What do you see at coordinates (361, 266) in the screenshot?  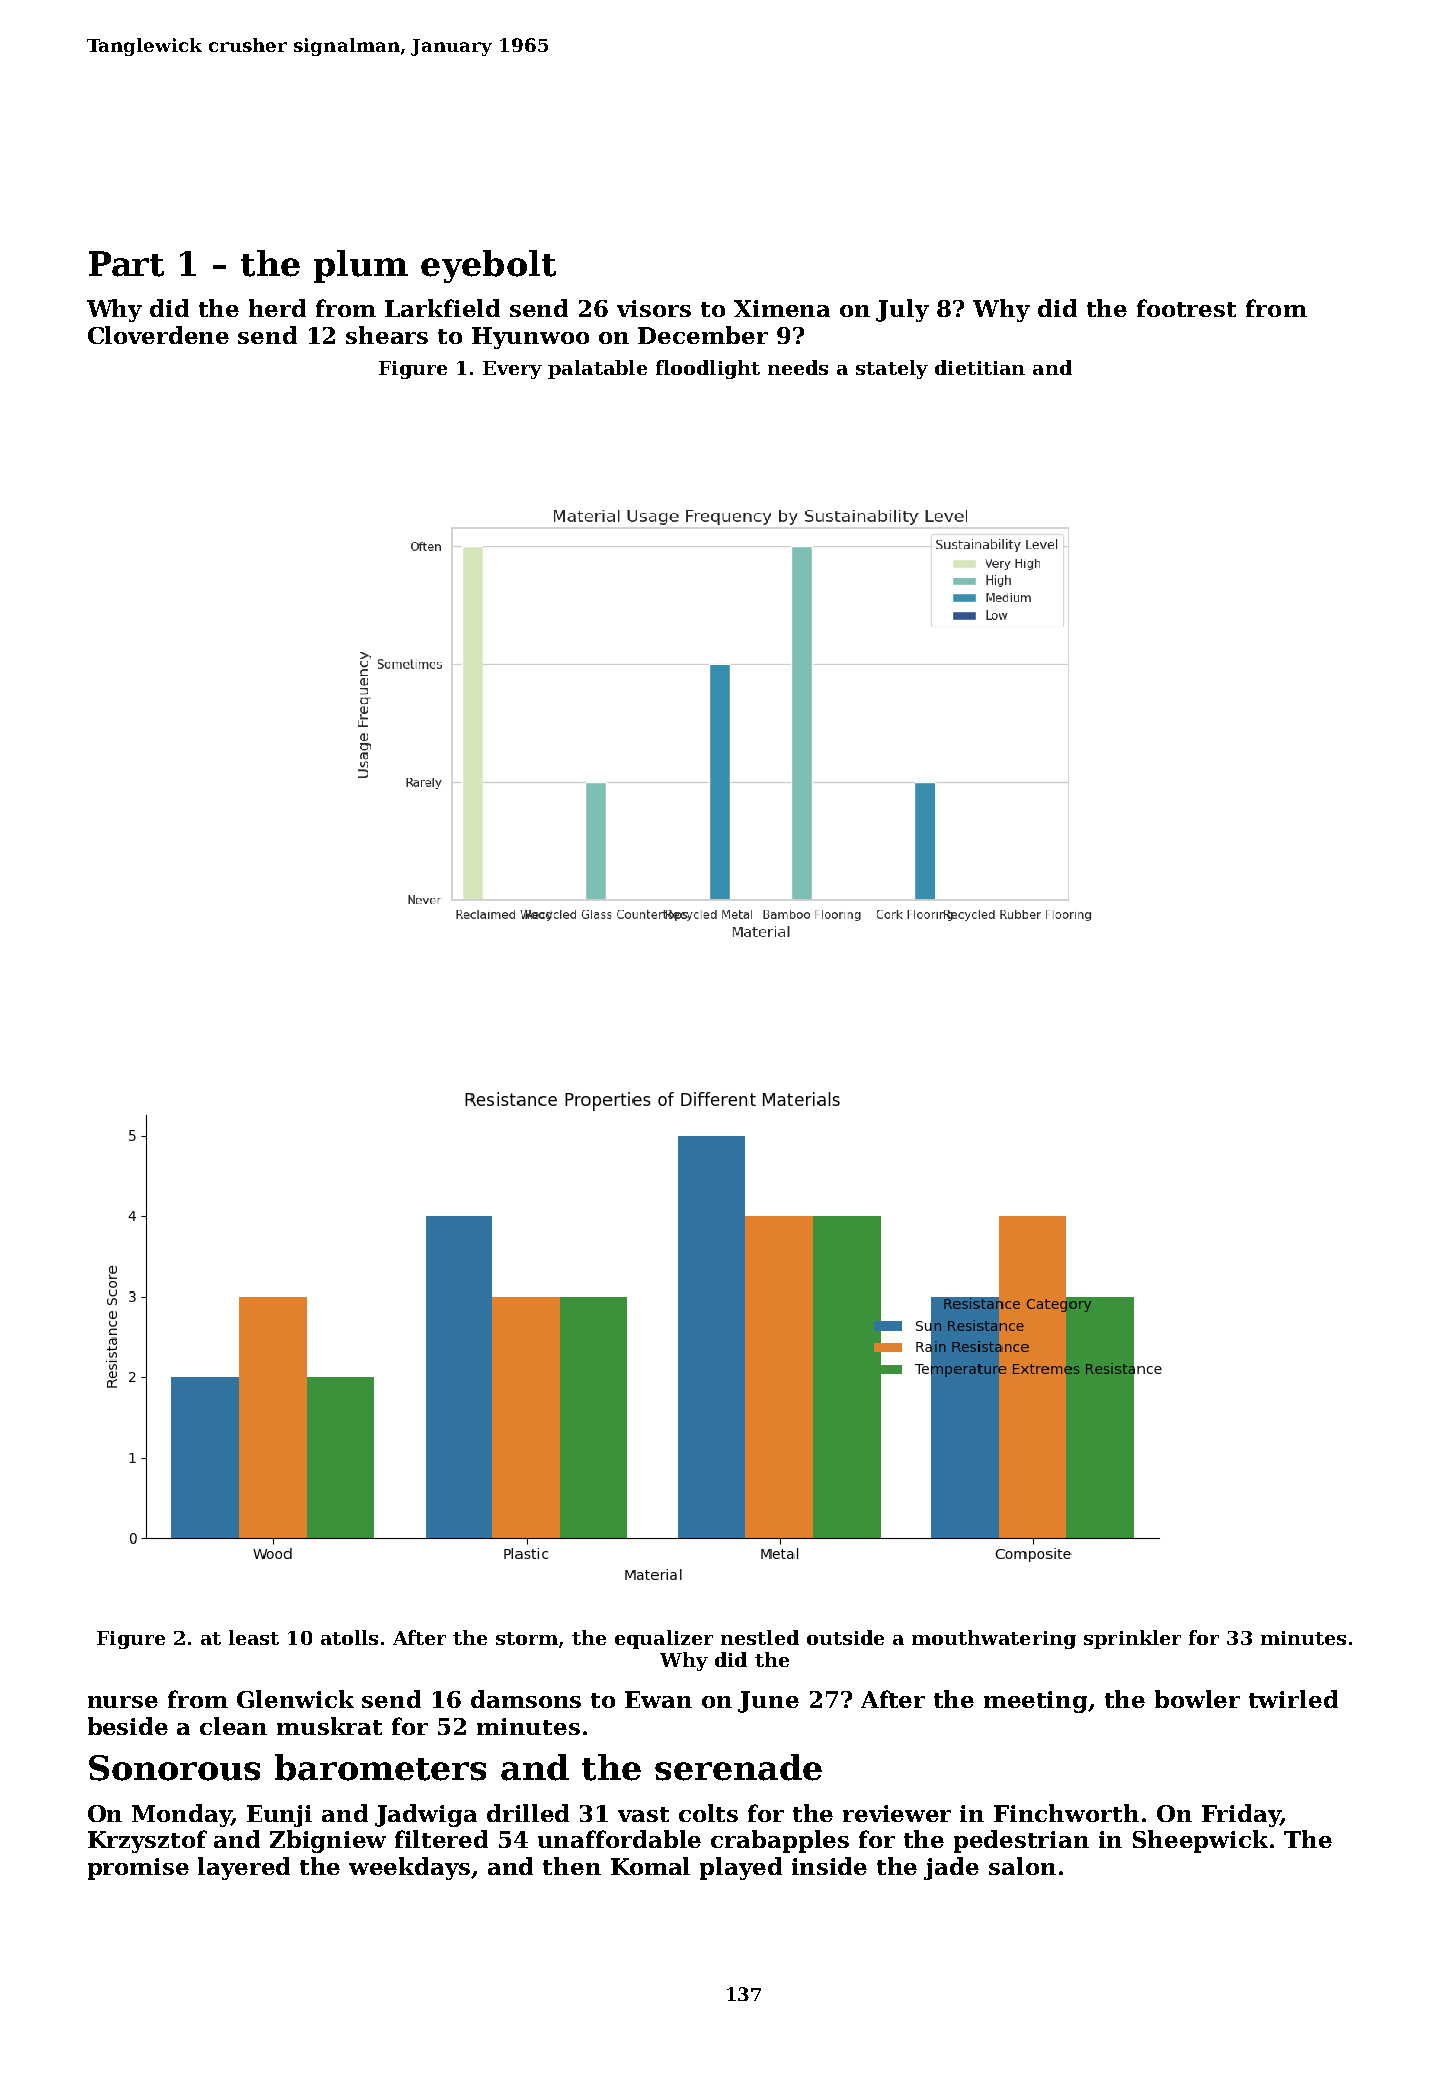 I see `plum` at bounding box center [361, 266].
